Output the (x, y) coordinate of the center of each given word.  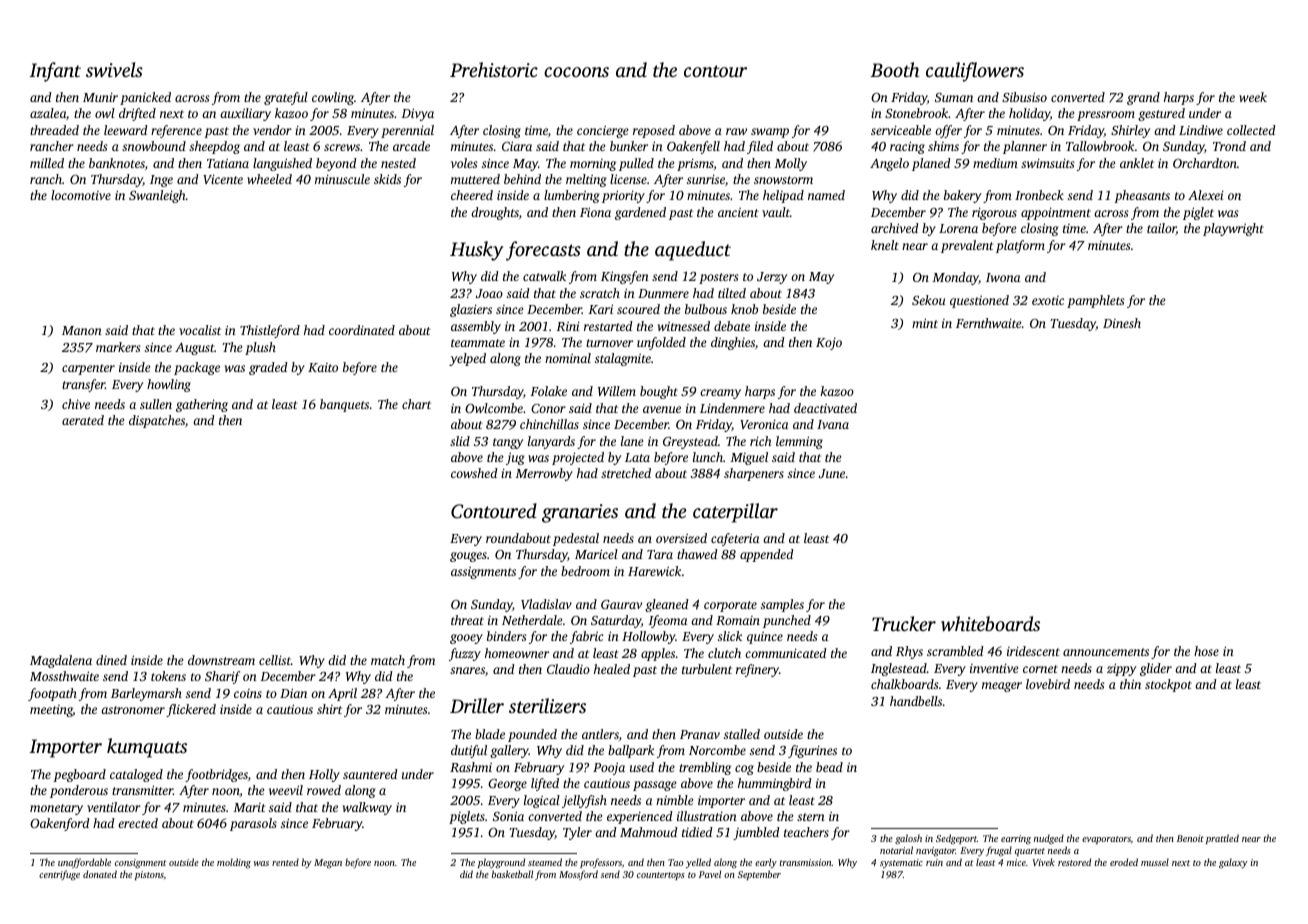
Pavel (710, 874)
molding (234, 863)
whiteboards (990, 624)
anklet (1137, 163)
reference (176, 131)
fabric (587, 637)
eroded (1124, 862)
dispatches (157, 421)
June (832, 473)
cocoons (576, 72)
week (1253, 97)
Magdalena (61, 661)
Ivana (833, 424)
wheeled (269, 179)
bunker (629, 146)
